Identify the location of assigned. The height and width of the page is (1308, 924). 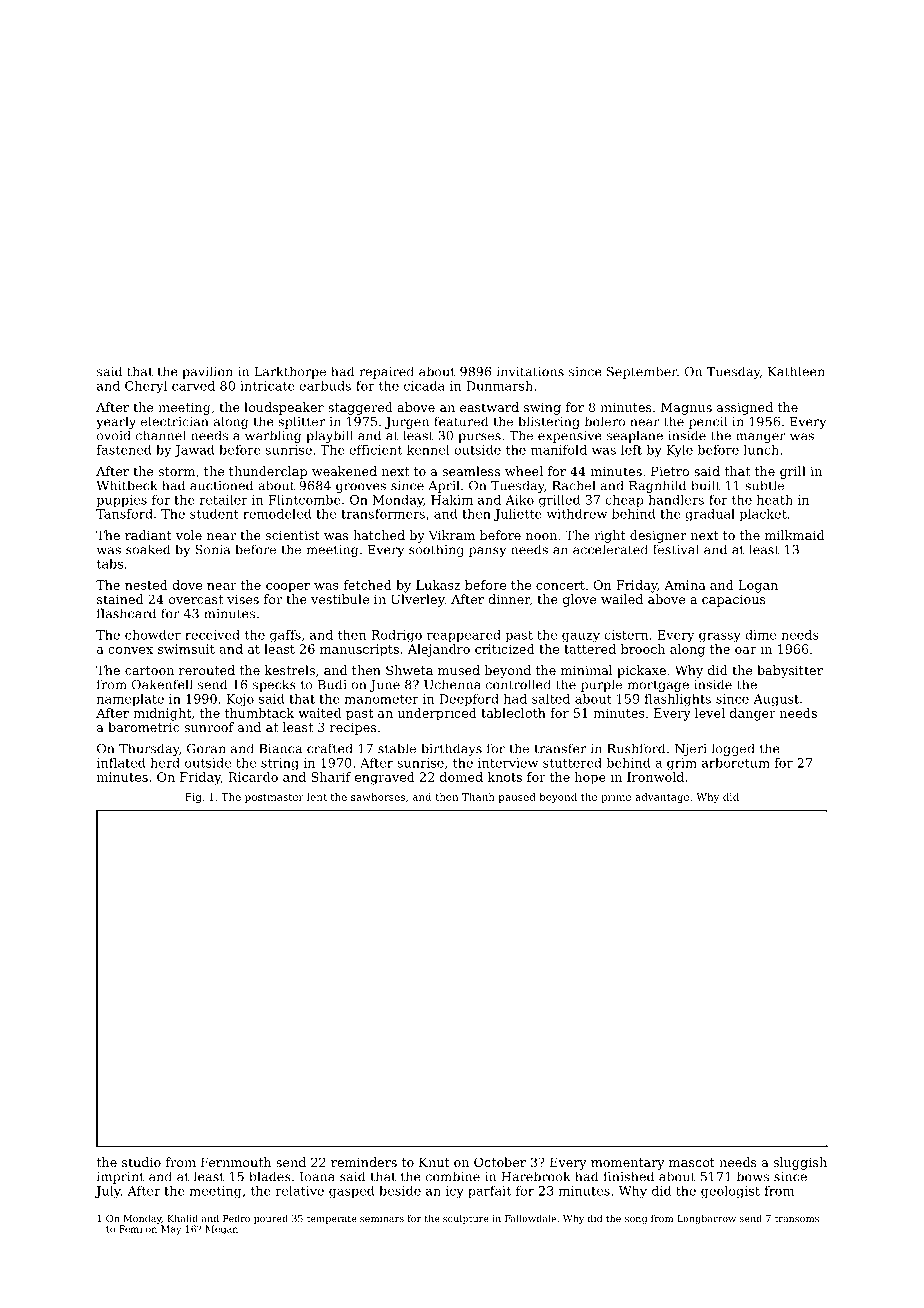
(745, 408).
